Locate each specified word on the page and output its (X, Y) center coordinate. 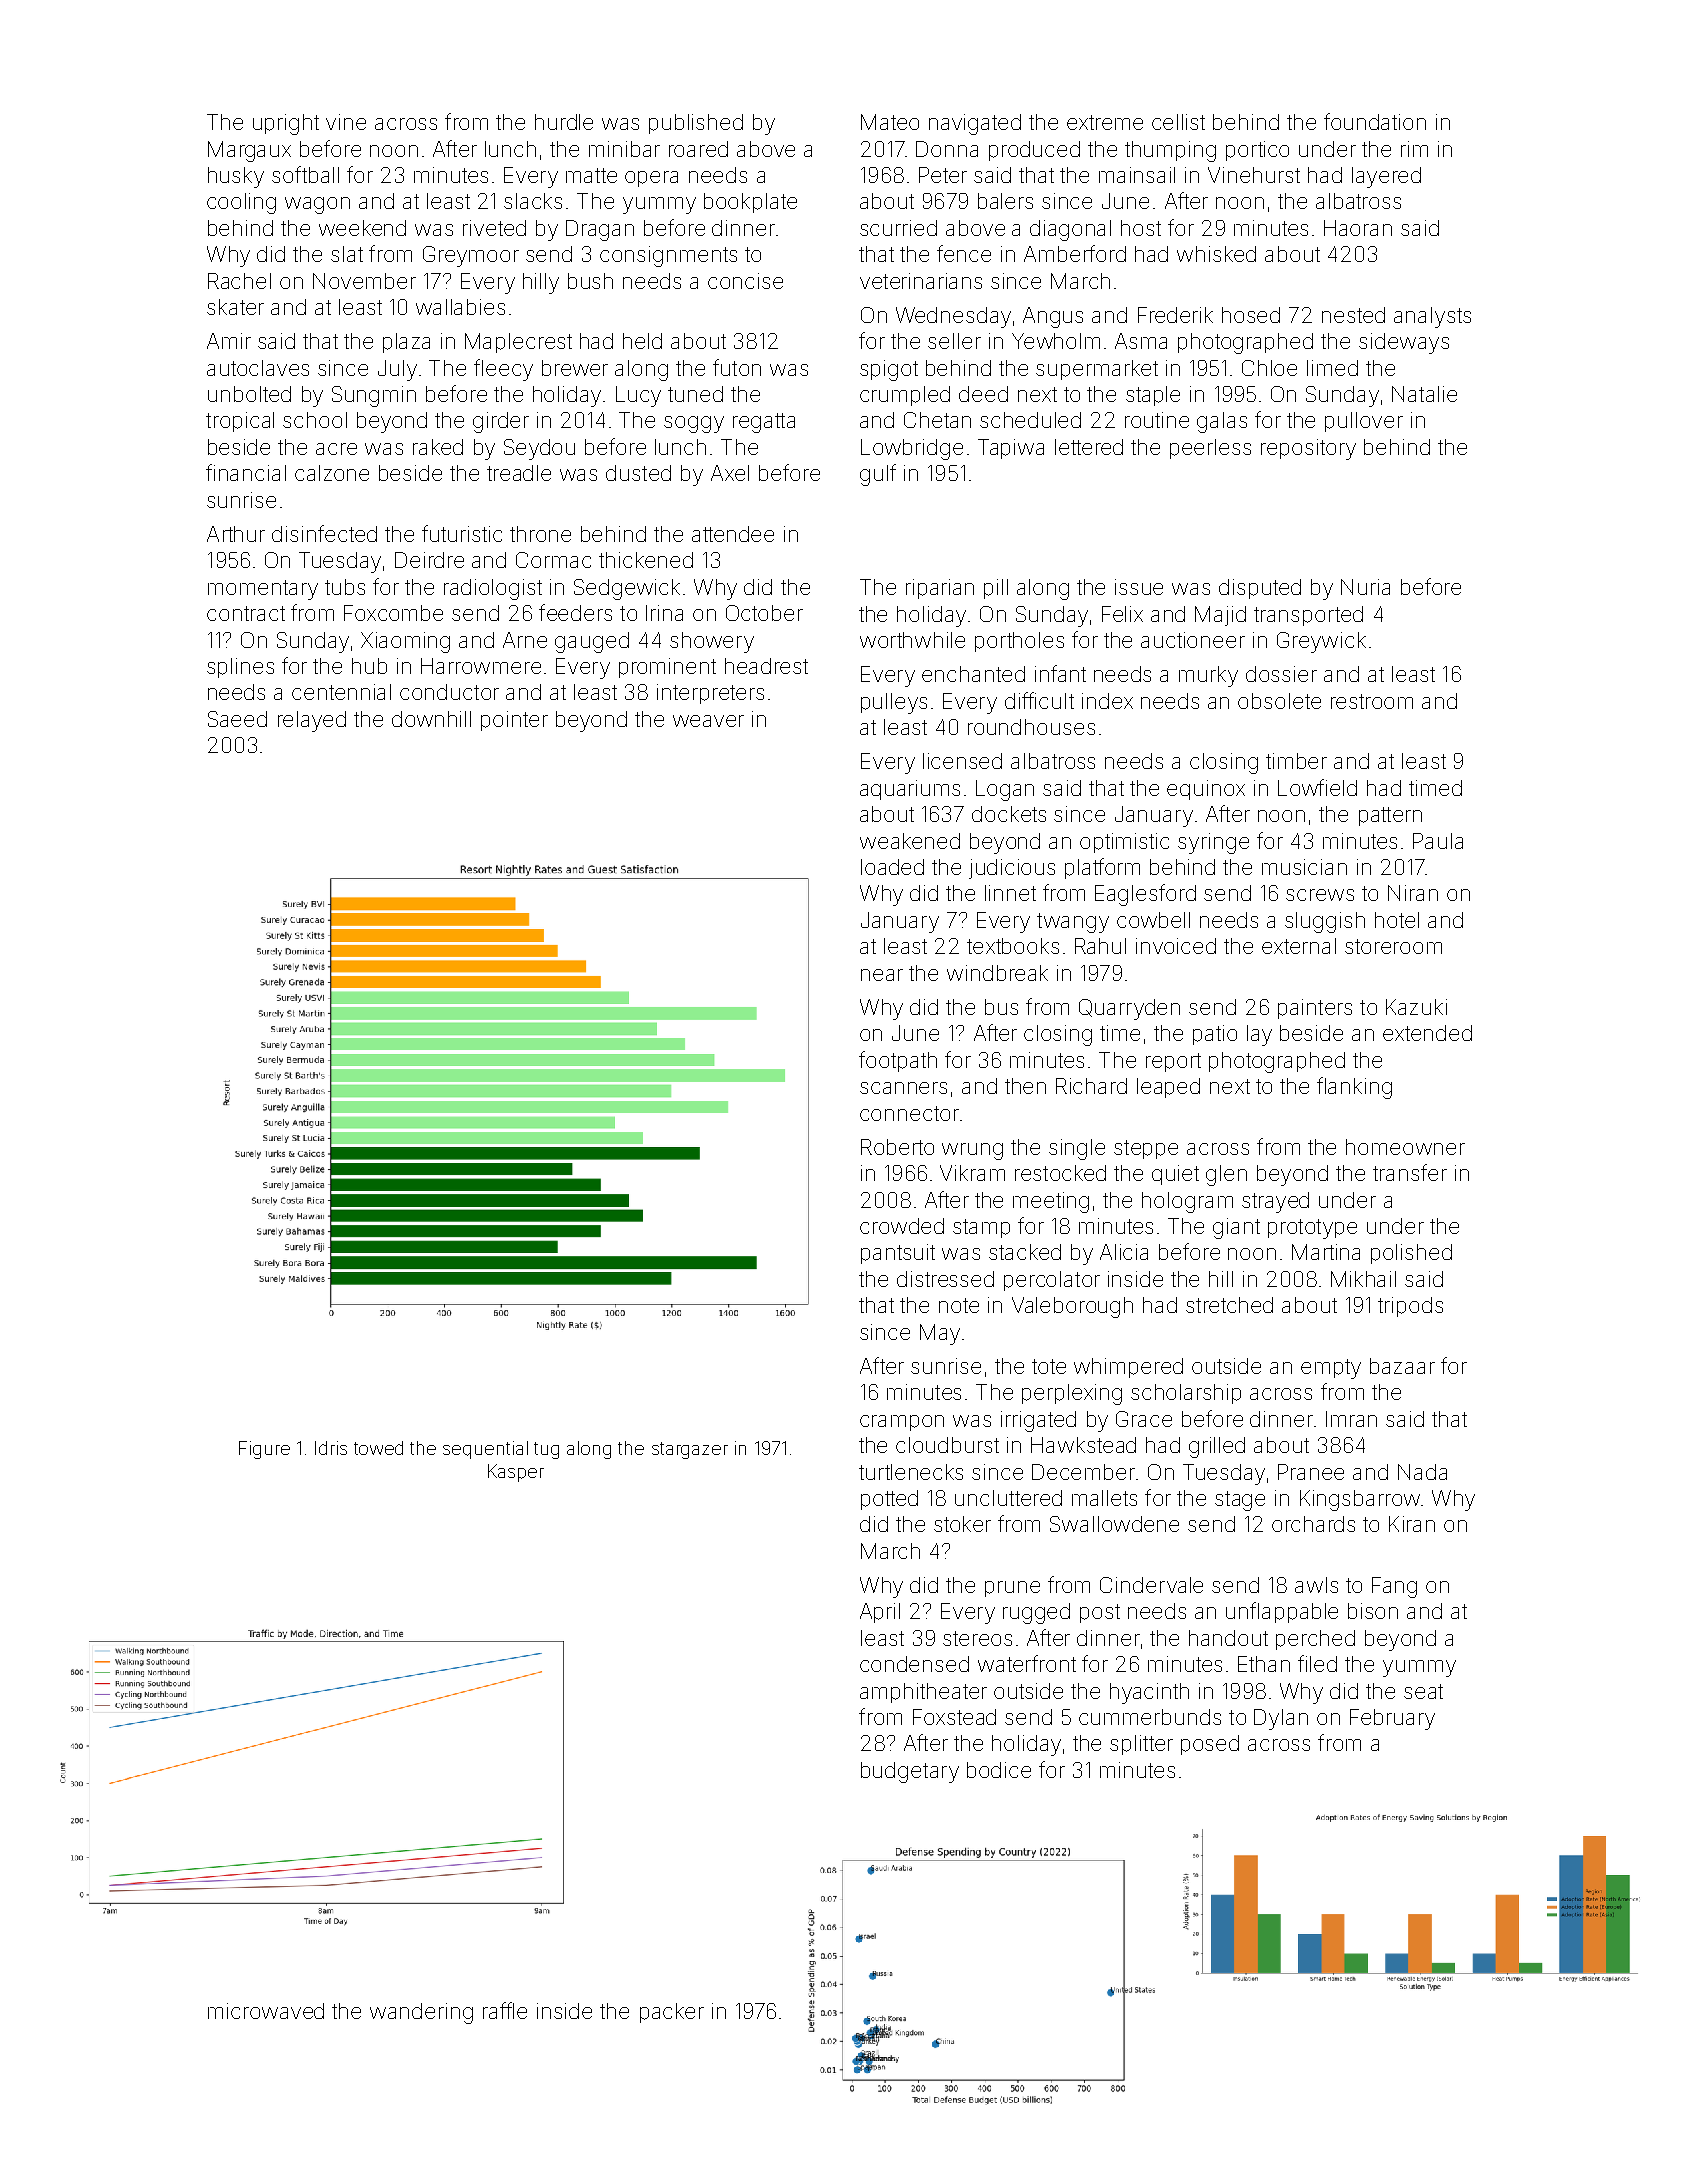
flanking (1354, 1088)
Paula (1438, 841)
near (882, 975)
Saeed (237, 719)
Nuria (1365, 587)
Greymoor (471, 256)
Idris (331, 1448)
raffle (505, 2010)
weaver (708, 721)
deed (983, 394)
